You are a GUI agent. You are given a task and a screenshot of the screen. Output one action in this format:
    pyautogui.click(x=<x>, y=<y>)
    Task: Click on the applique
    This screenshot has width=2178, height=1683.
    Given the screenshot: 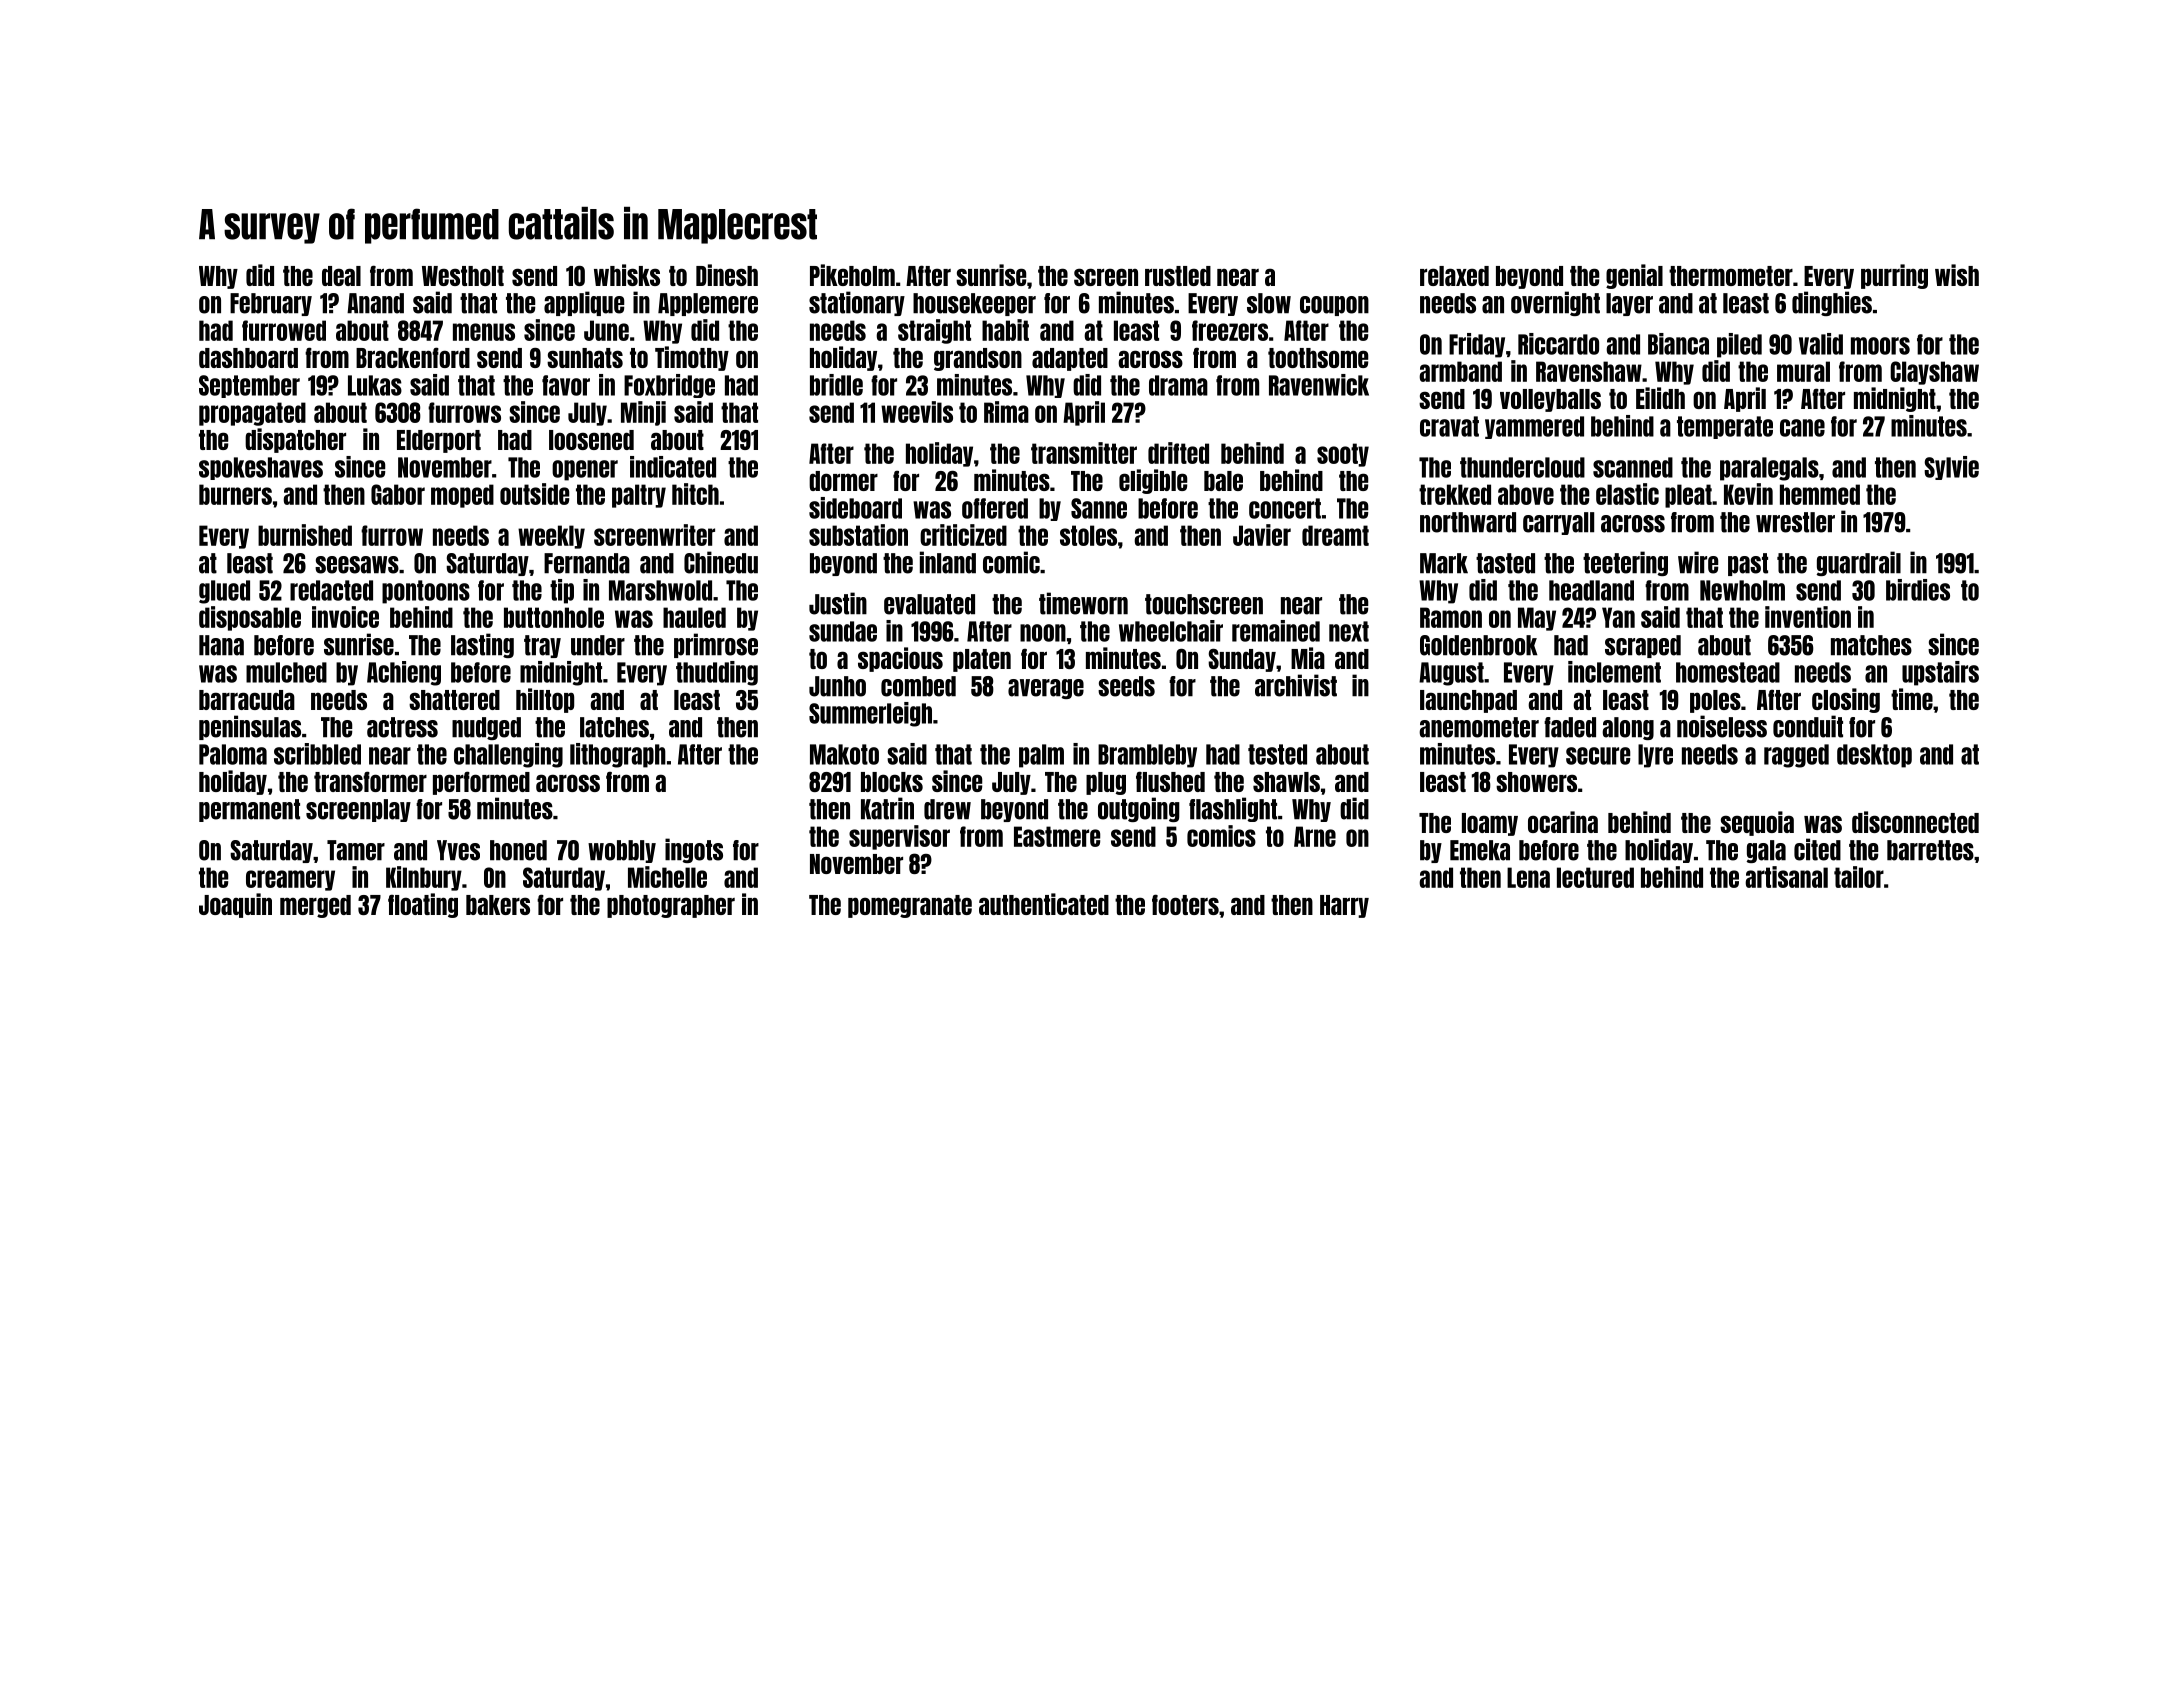 What is the action you would take?
    pyautogui.click(x=584, y=303)
